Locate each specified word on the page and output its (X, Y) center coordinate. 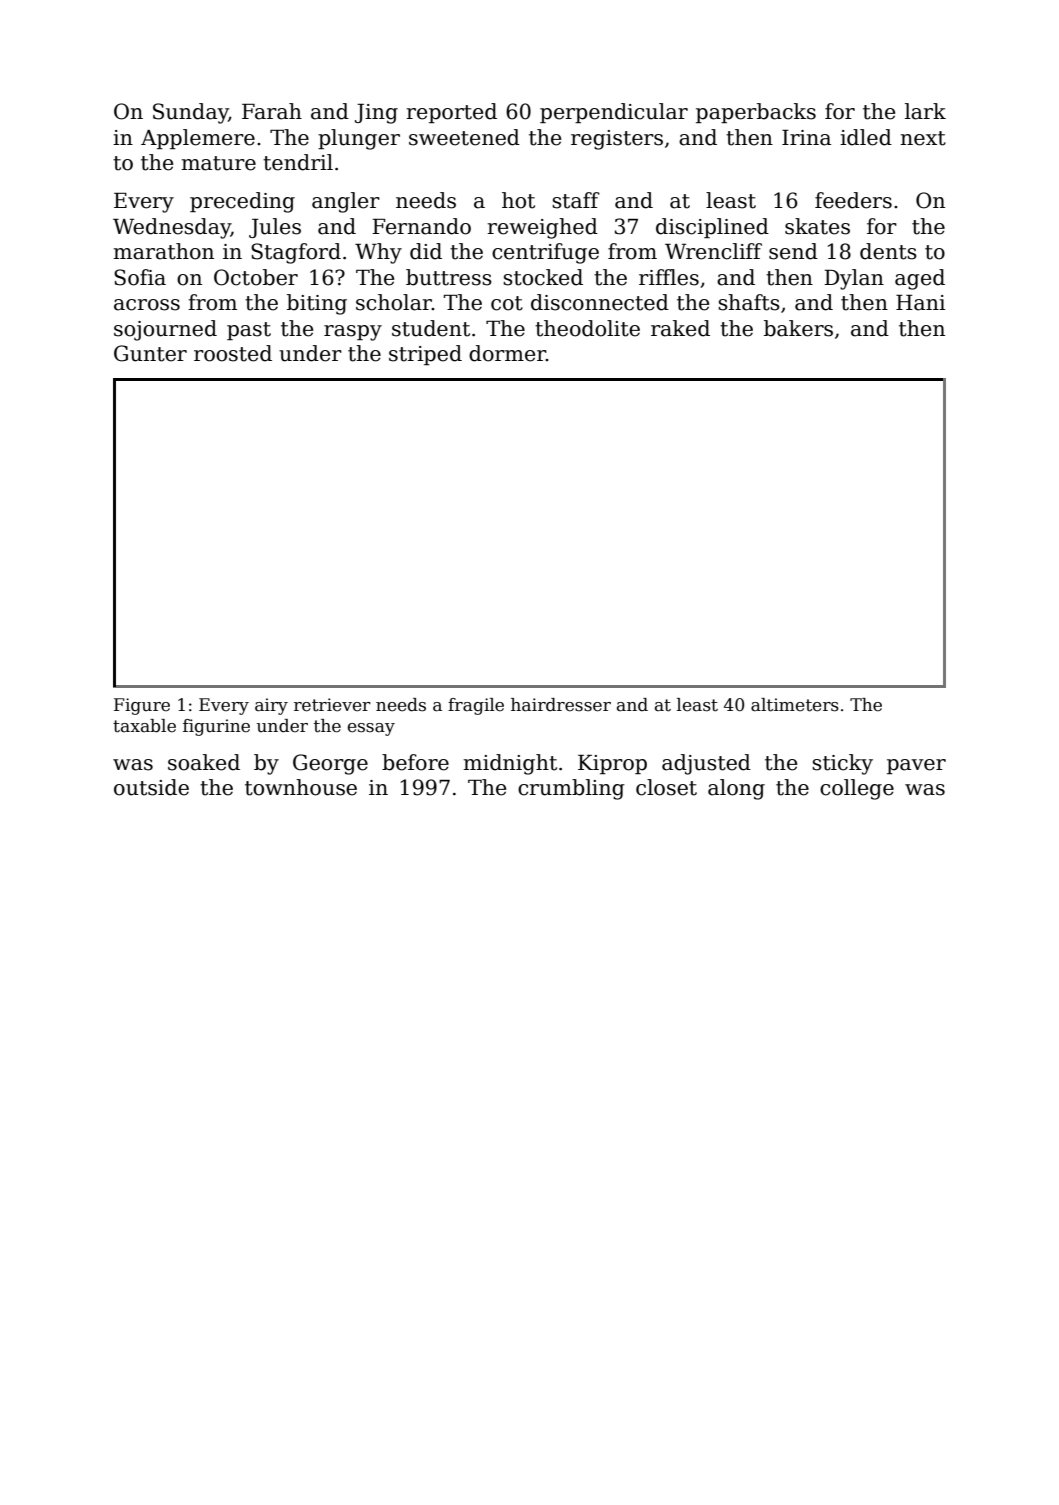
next (923, 138)
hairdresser (561, 705)
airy (271, 706)
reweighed (543, 228)
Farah (272, 111)
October (256, 277)
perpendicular (614, 113)
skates (817, 226)
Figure (142, 706)
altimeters (795, 705)
